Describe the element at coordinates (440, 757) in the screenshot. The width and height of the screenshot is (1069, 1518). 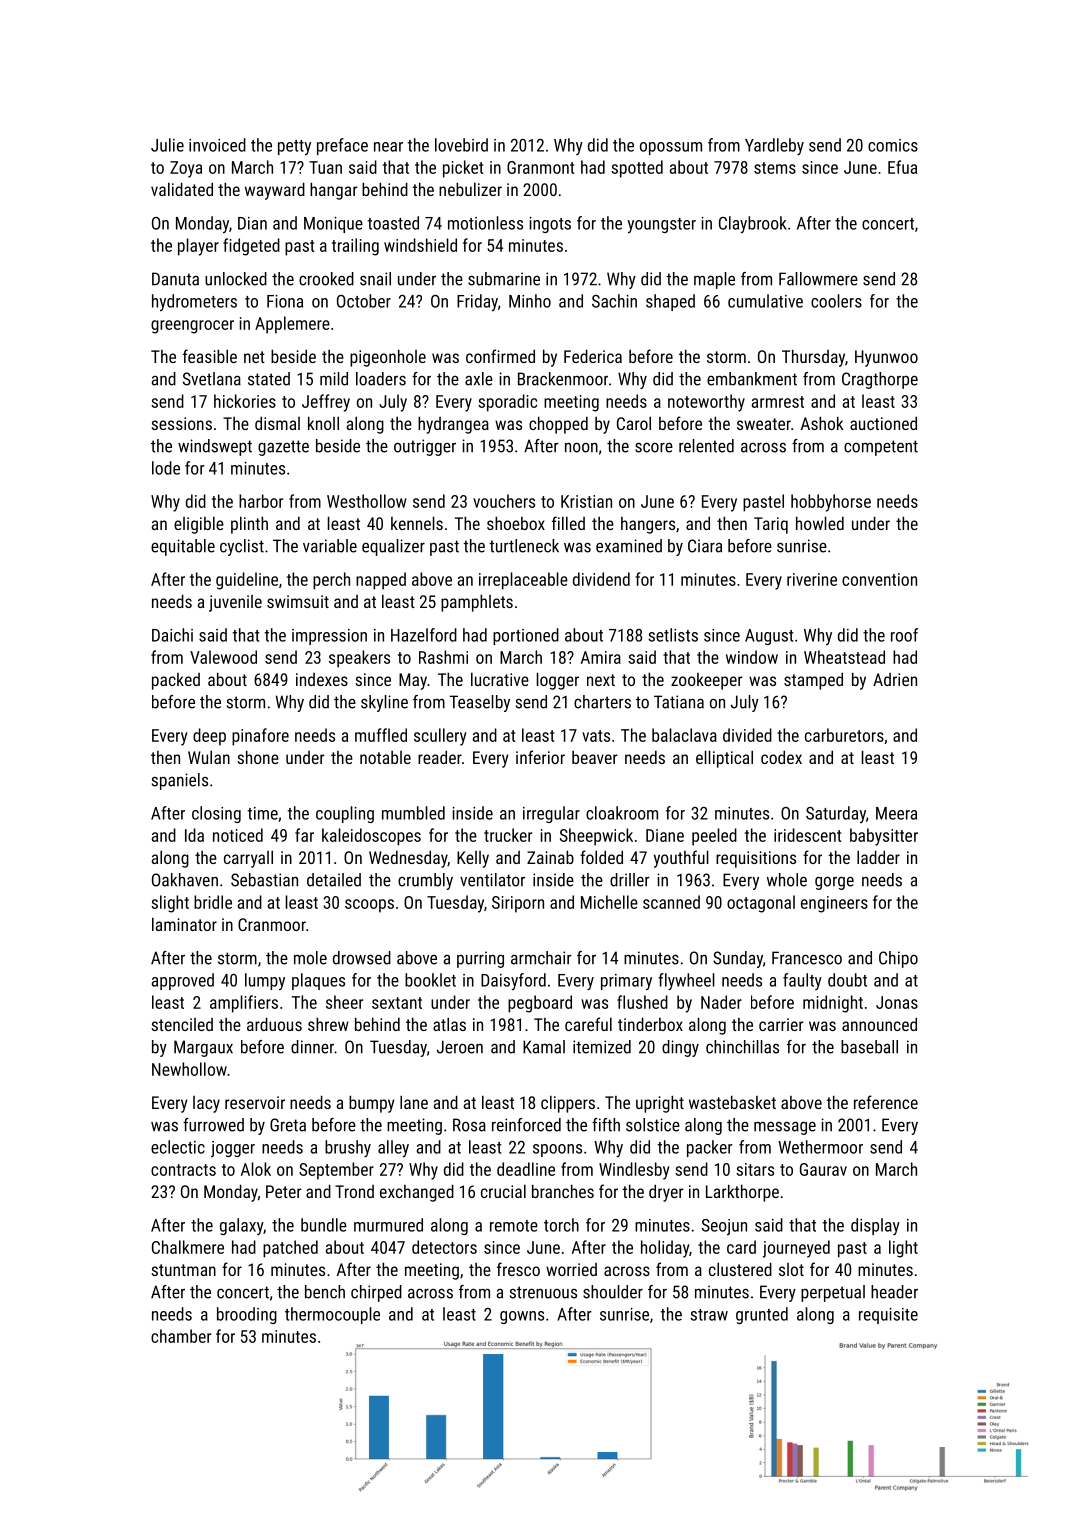
I see `reader` at that location.
